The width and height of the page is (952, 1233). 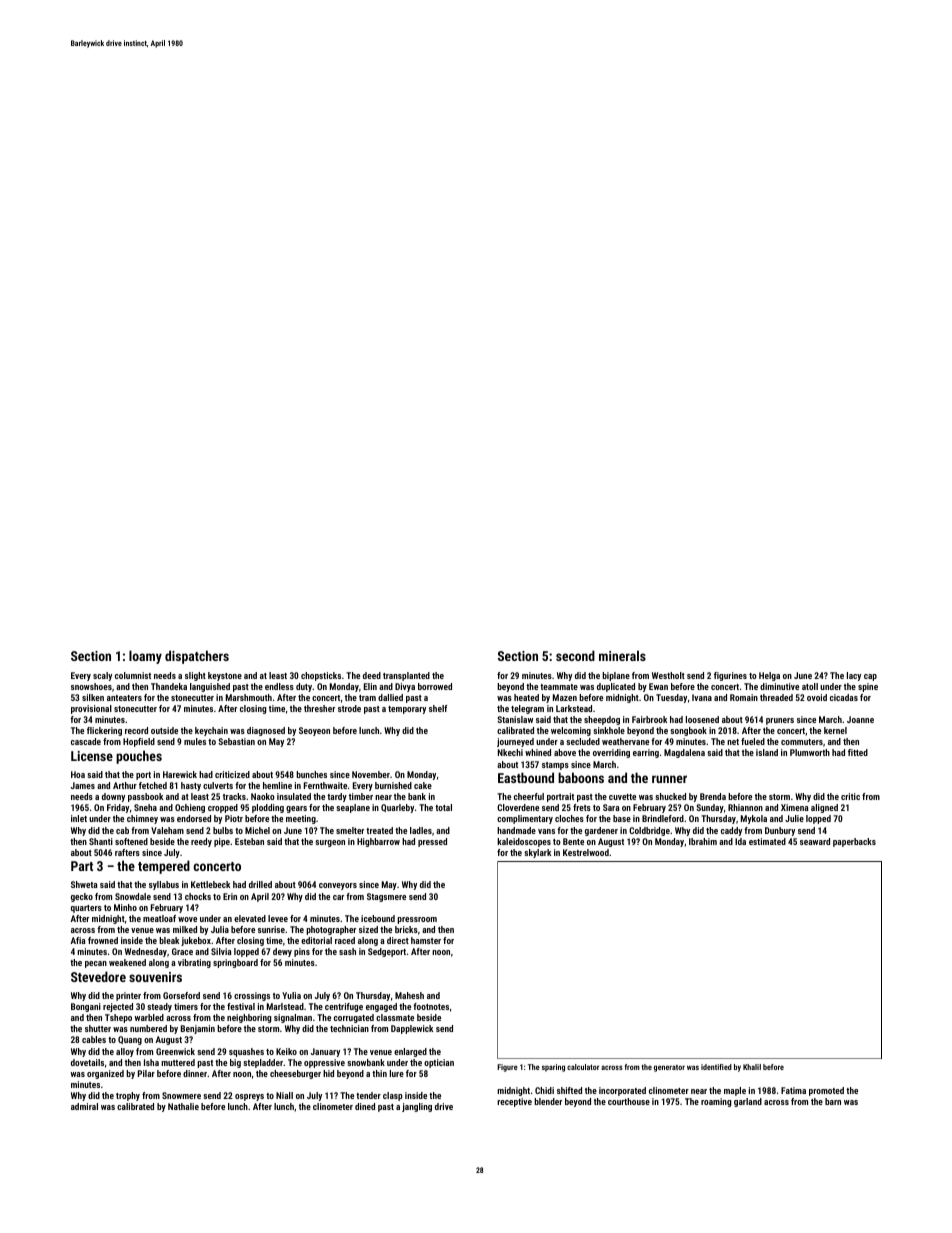 I want to click on hamster, so click(x=426, y=940).
